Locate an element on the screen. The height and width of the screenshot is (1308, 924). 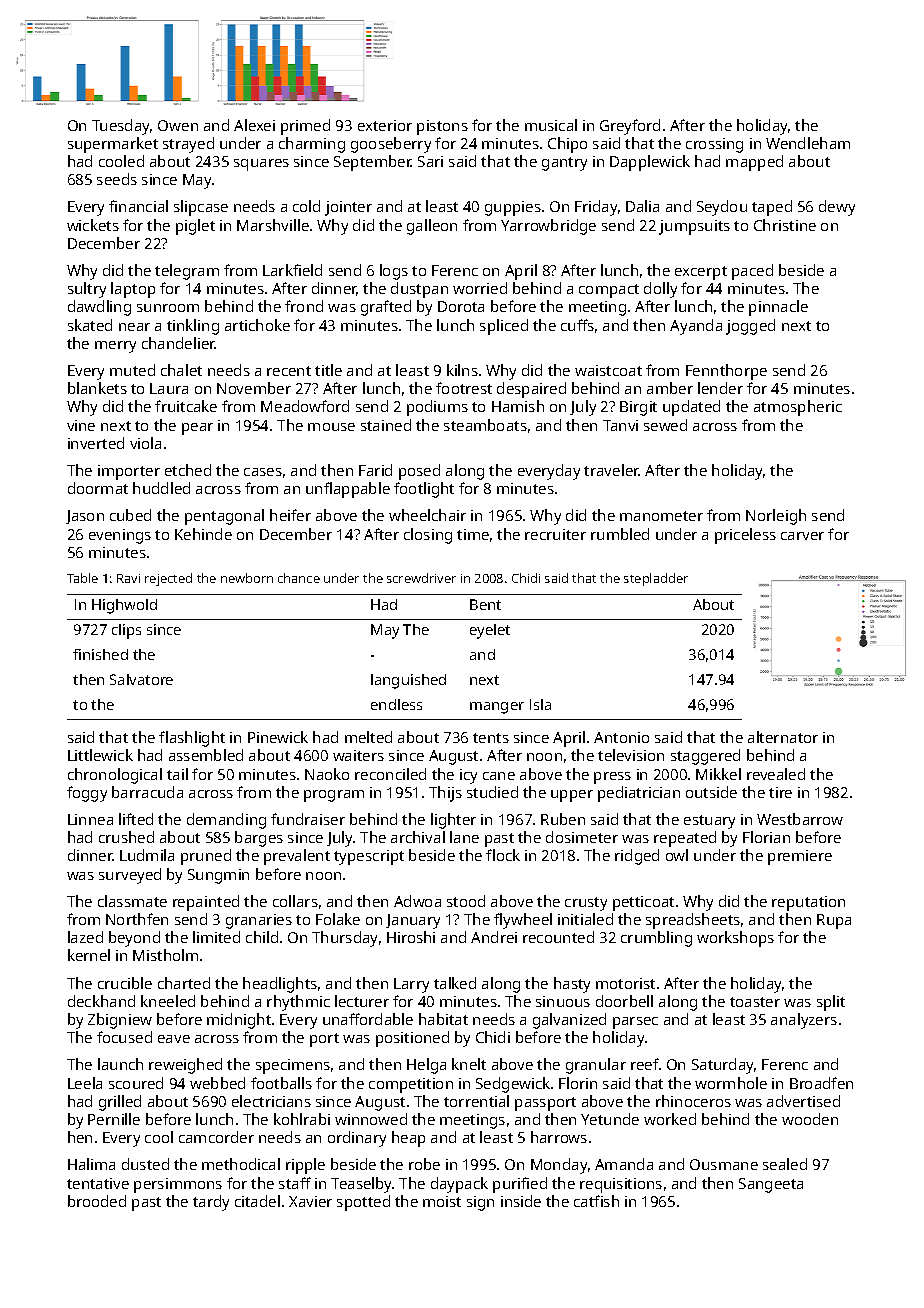
Wendleham is located at coordinates (808, 143).
